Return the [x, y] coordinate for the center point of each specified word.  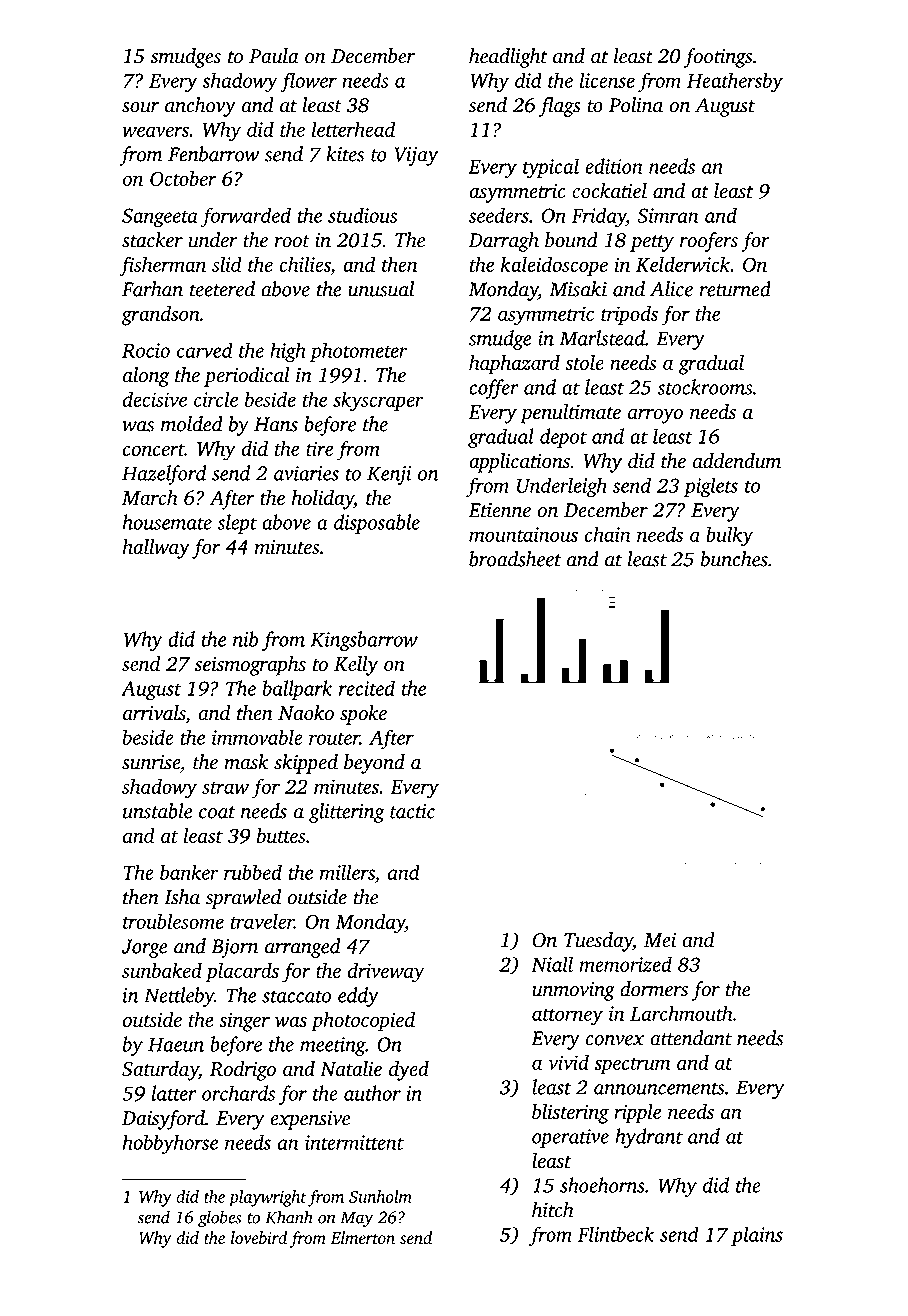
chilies [305, 264]
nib [245, 639]
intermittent [354, 1142]
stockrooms [704, 387]
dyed [409, 1071]
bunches [734, 559]
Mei [660, 940]
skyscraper [378, 401]
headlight [508, 58]
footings [718, 58]
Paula [274, 56]
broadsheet [515, 559]
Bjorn [235, 948]
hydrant [649, 1138]
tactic [412, 811]
